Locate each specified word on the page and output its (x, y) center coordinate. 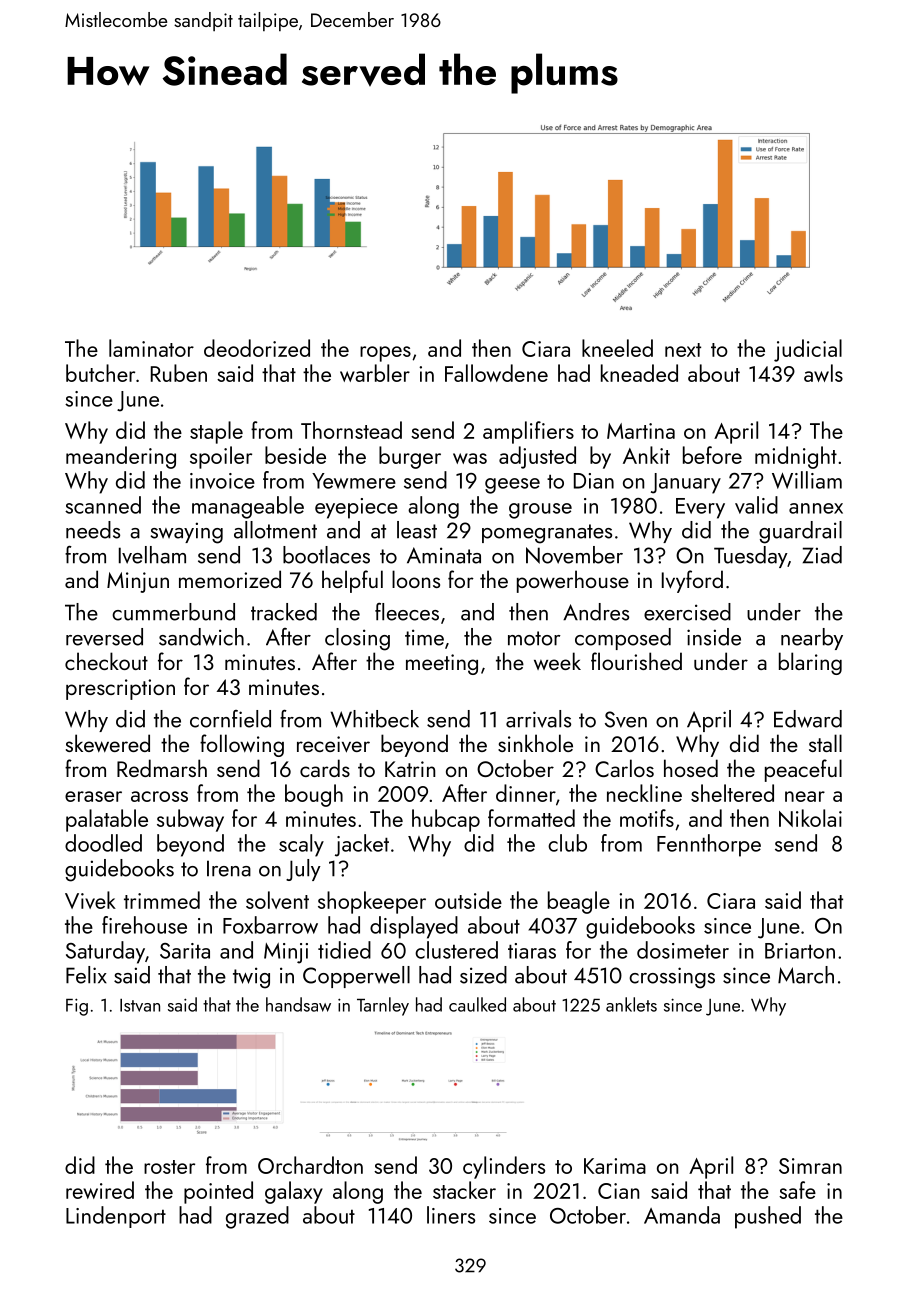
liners (451, 1215)
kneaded (639, 373)
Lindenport (116, 1217)
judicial (808, 350)
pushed (768, 1217)
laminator (151, 348)
